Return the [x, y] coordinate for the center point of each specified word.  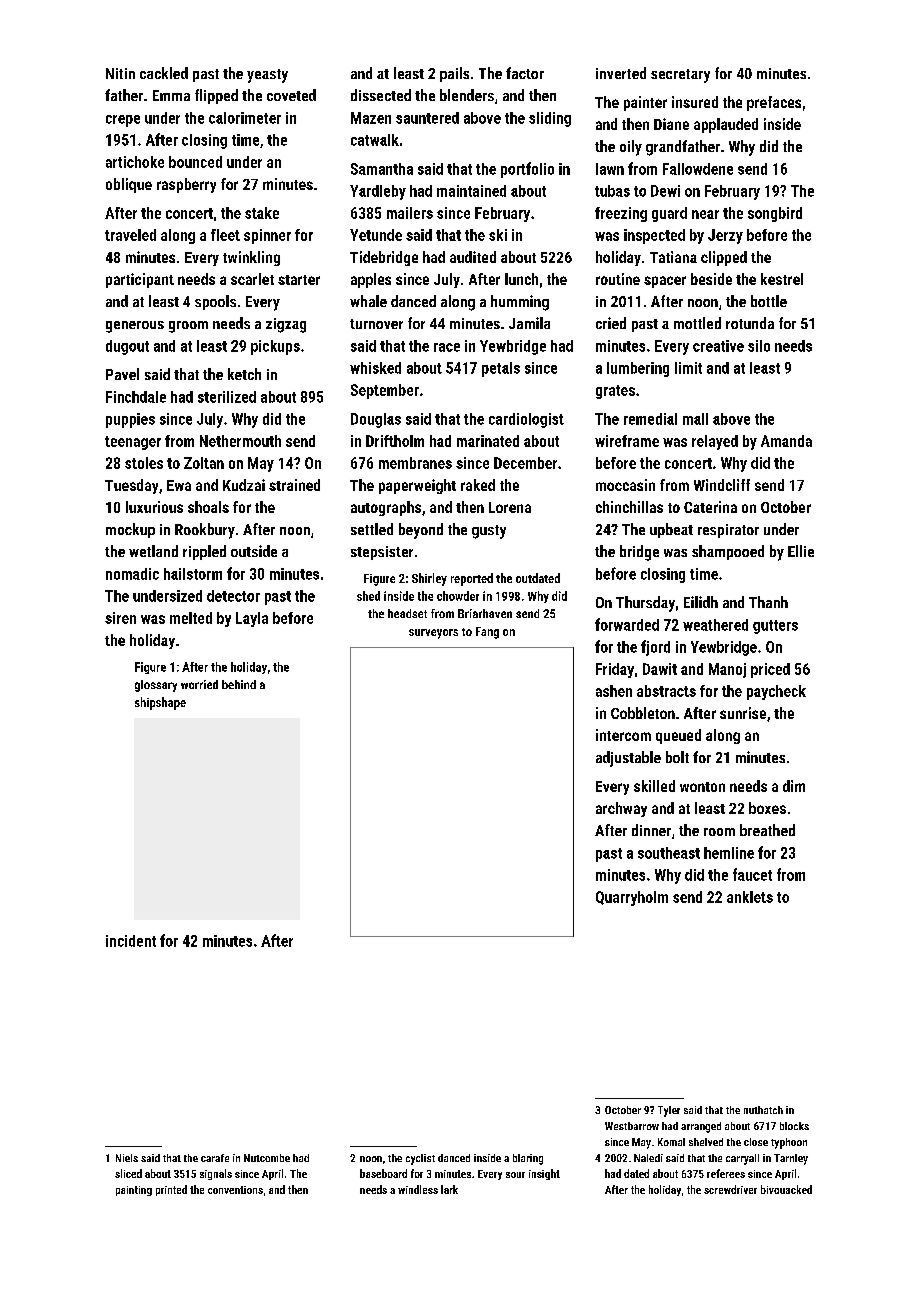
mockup [130, 530]
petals [501, 369]
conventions [235, 1190]
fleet [225, 235]
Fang [487, 633]
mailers [410, 213]
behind [239, 684]
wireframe [627, 441]
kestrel [782, 279]
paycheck [776, 692]
